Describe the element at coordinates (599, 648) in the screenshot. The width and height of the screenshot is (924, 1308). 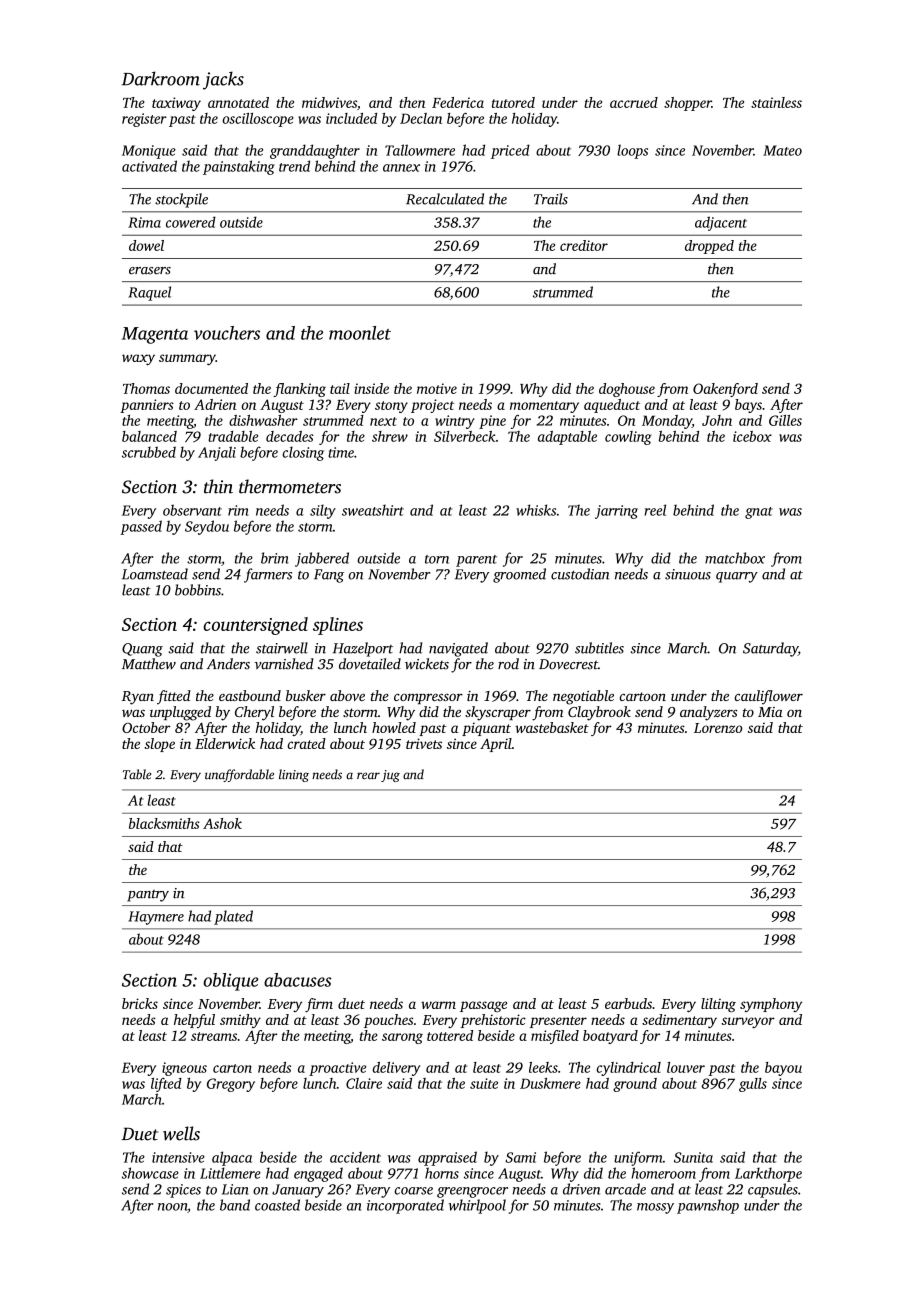
I see `subtitles` at that location.
